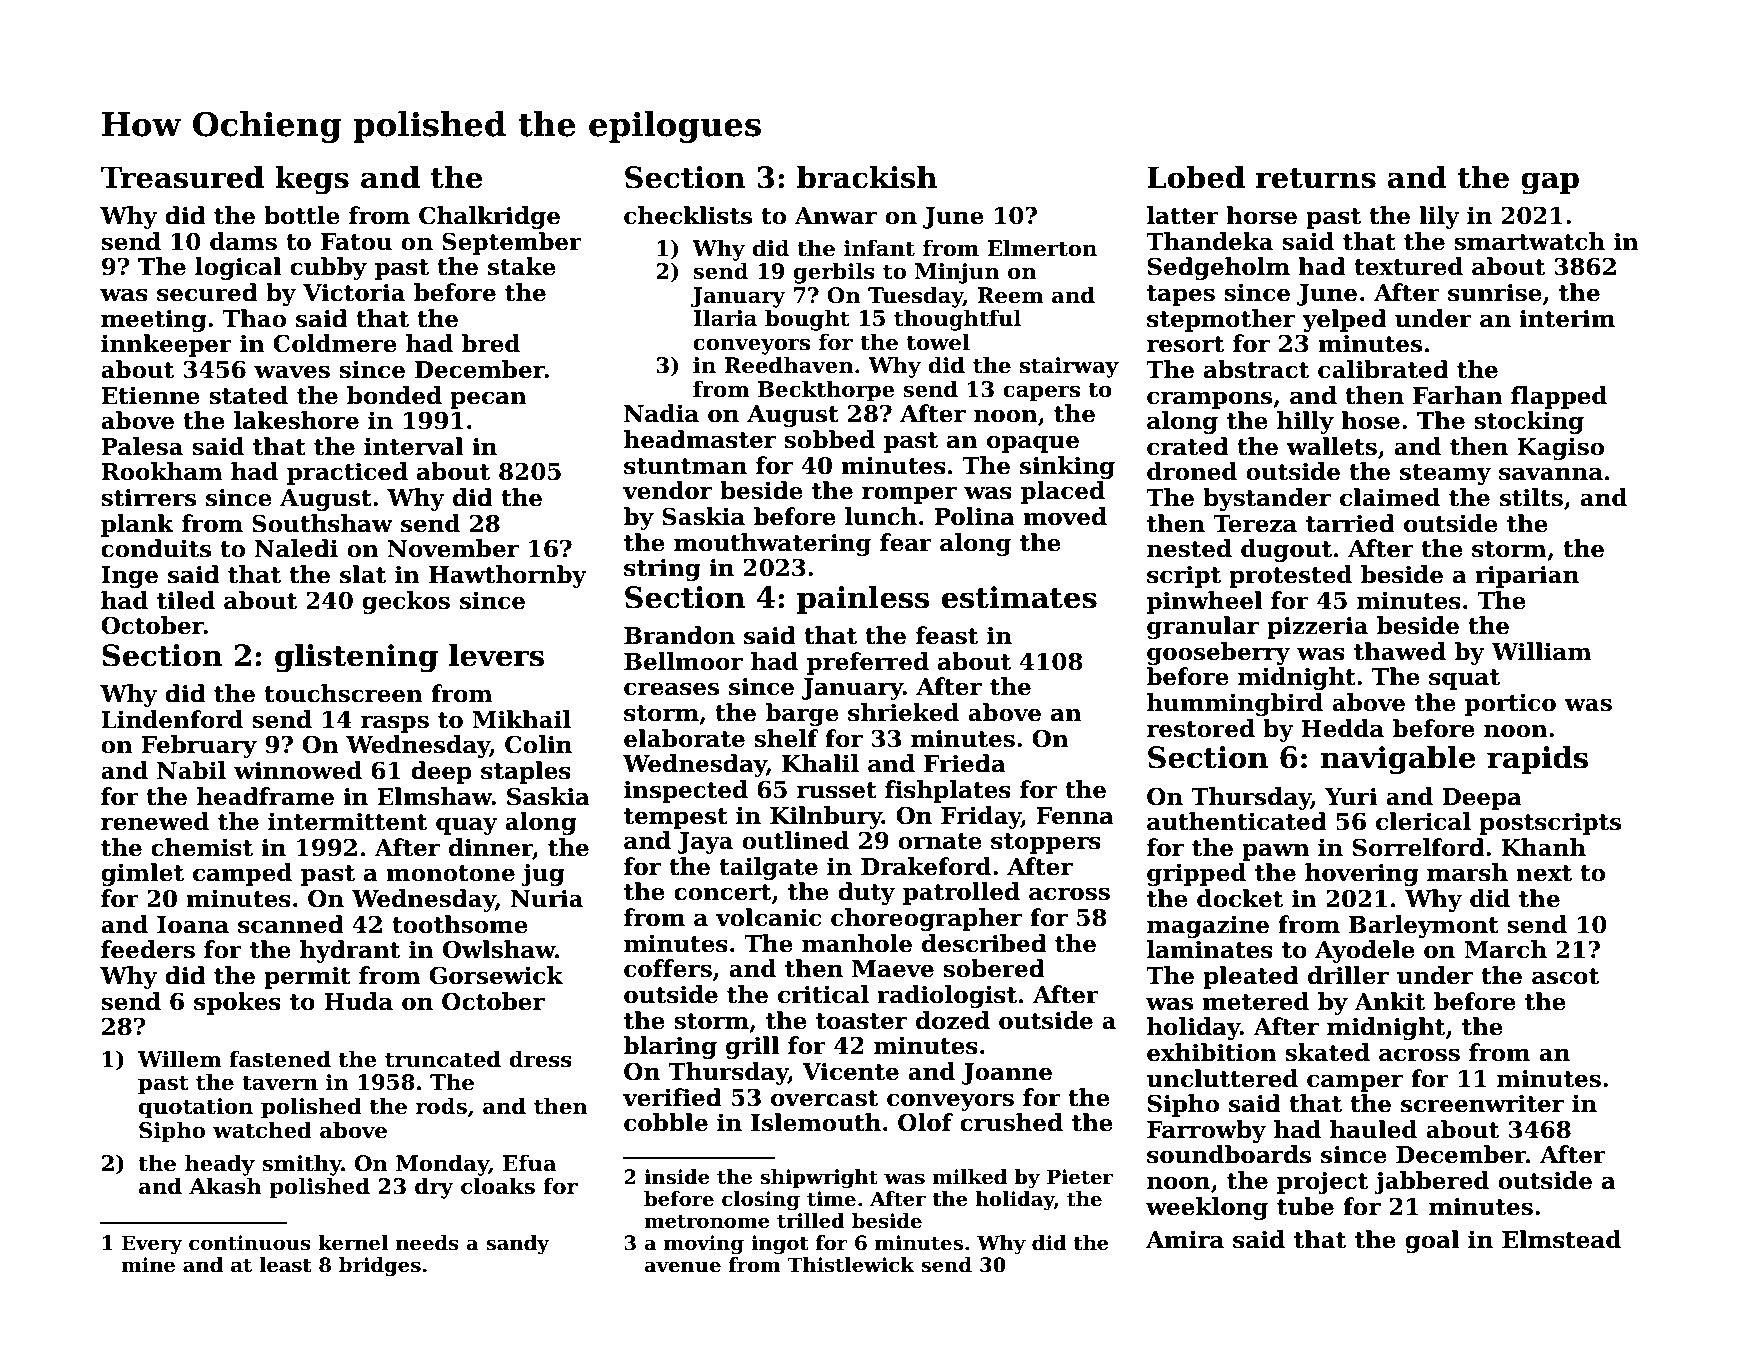 The height and width of the document is (1346, 1742). I want to click on protested, so click(1290, 576).
